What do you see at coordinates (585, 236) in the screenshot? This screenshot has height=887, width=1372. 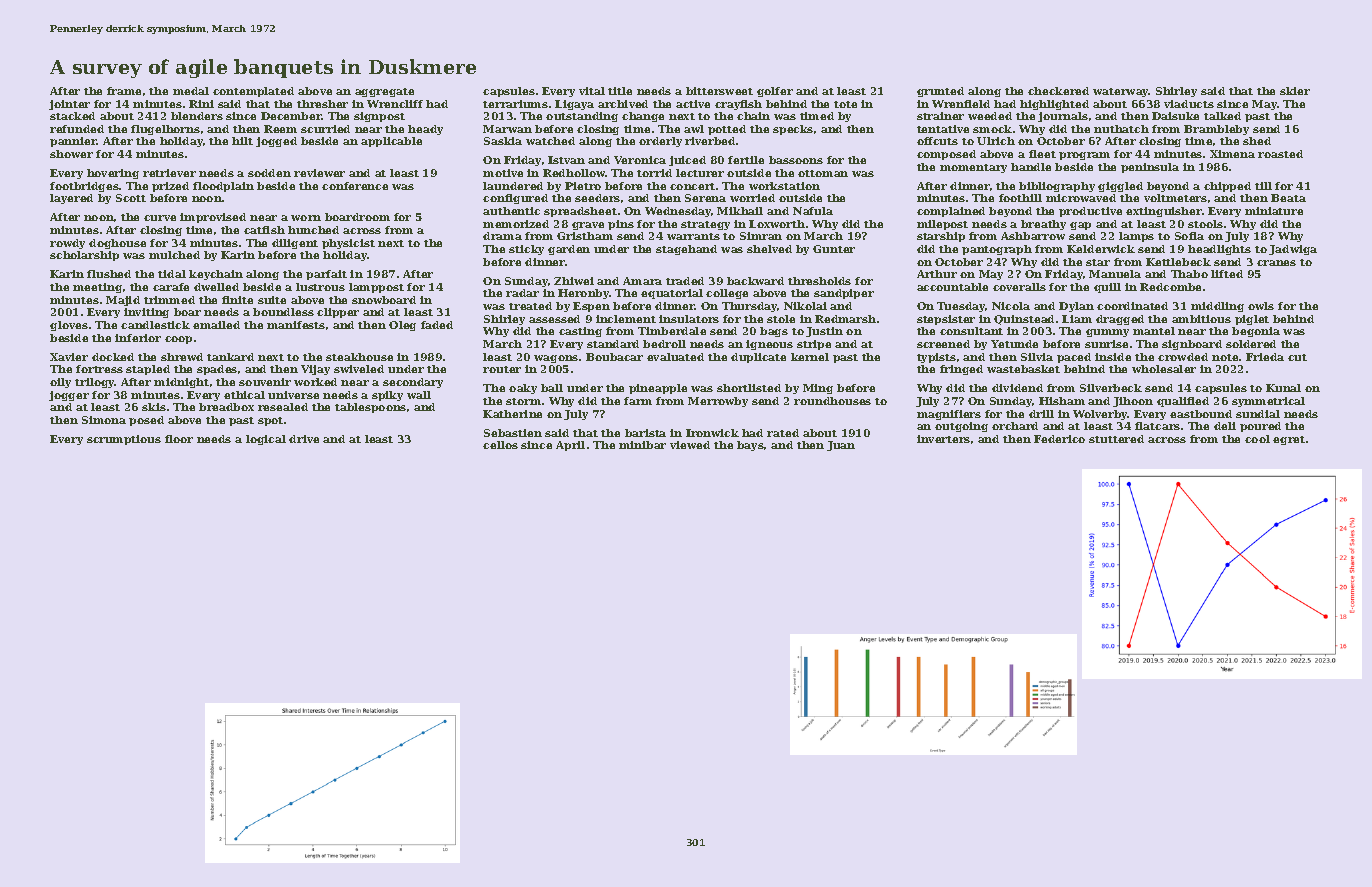 I see `Gristham` at bounding box center [585, 236].
